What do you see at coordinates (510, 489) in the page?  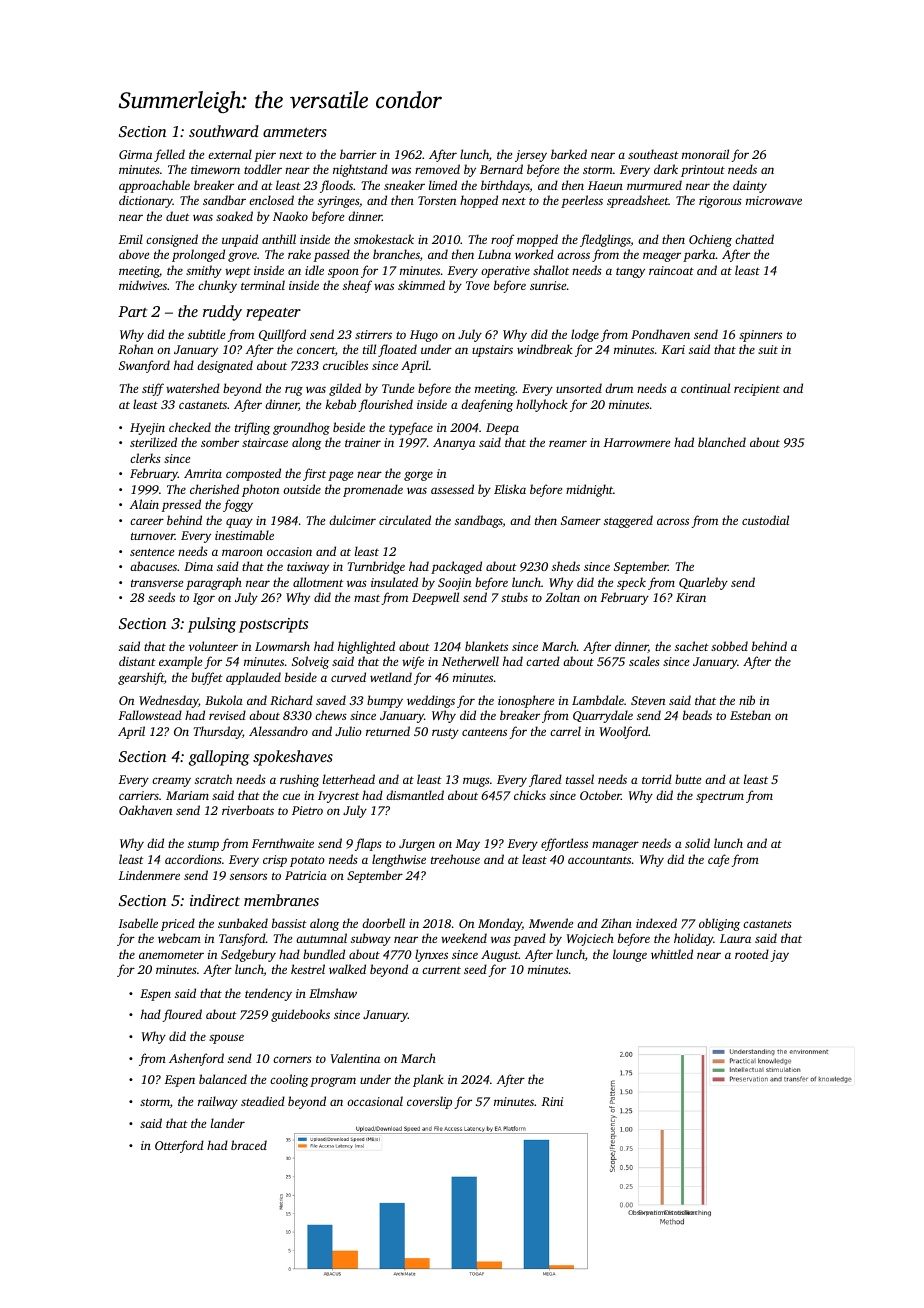 I see `Eliska` at bounding box center [510, 489].
